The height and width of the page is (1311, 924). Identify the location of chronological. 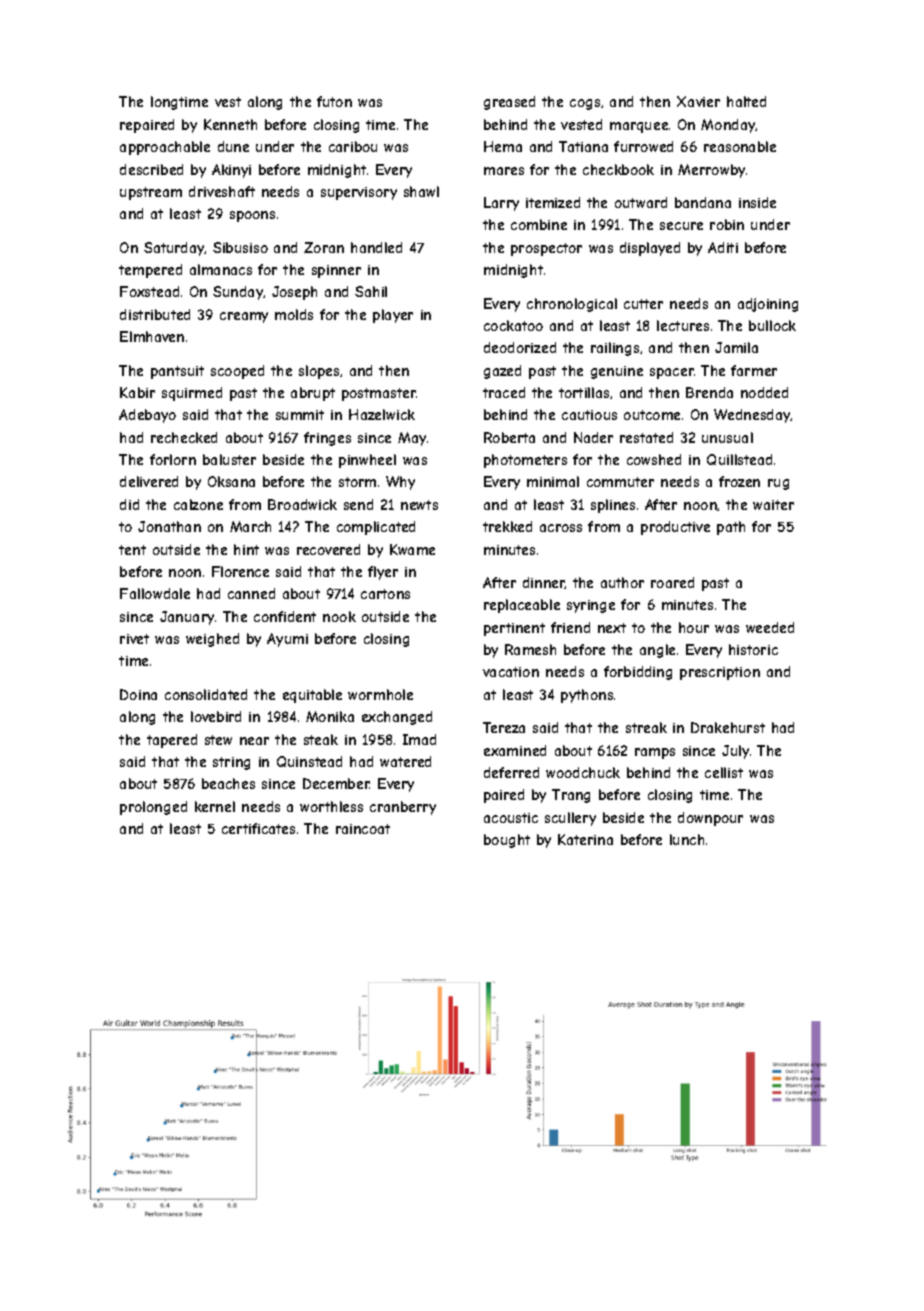
(572, 305).
